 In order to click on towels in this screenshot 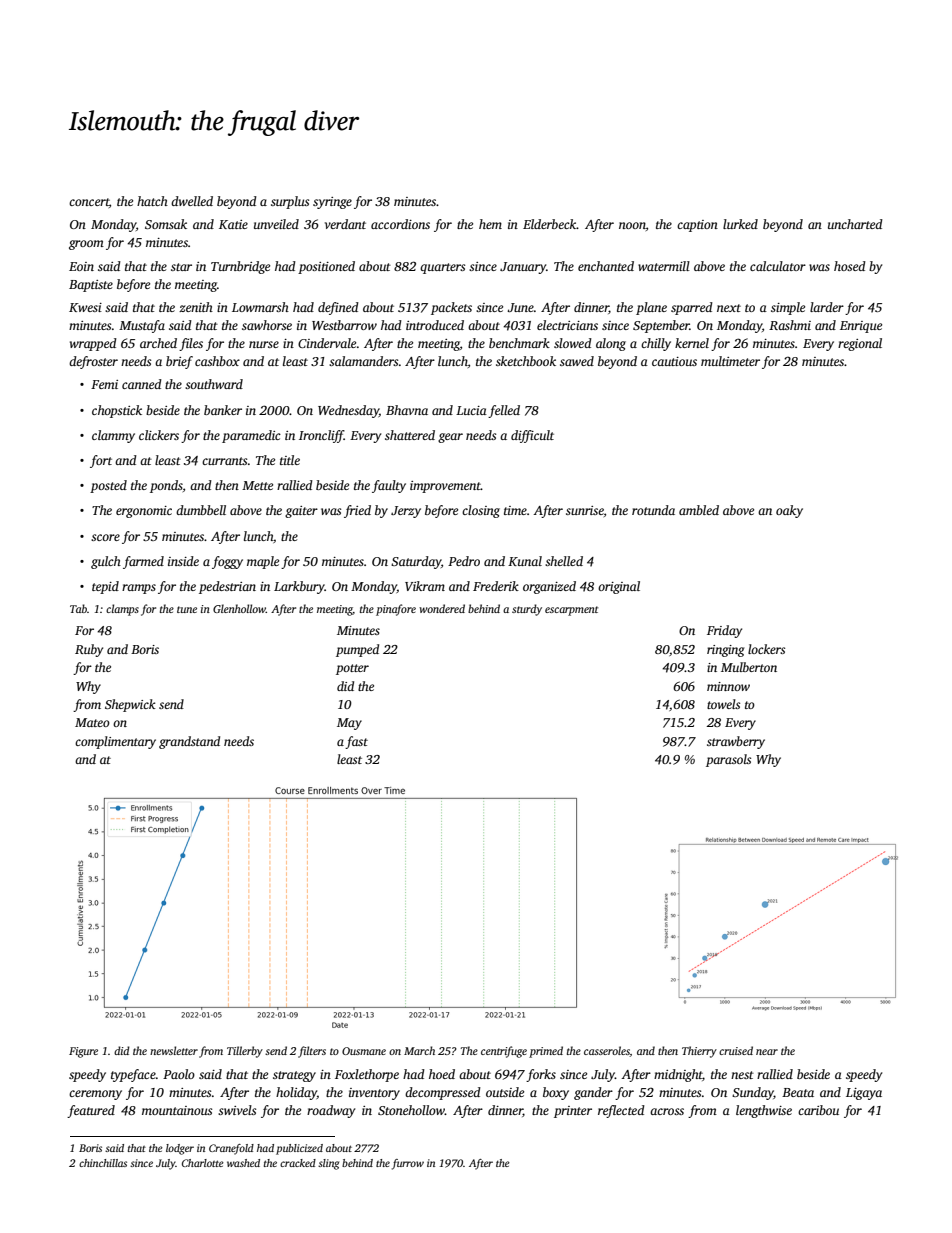, I will do `click(723, 704)`.
